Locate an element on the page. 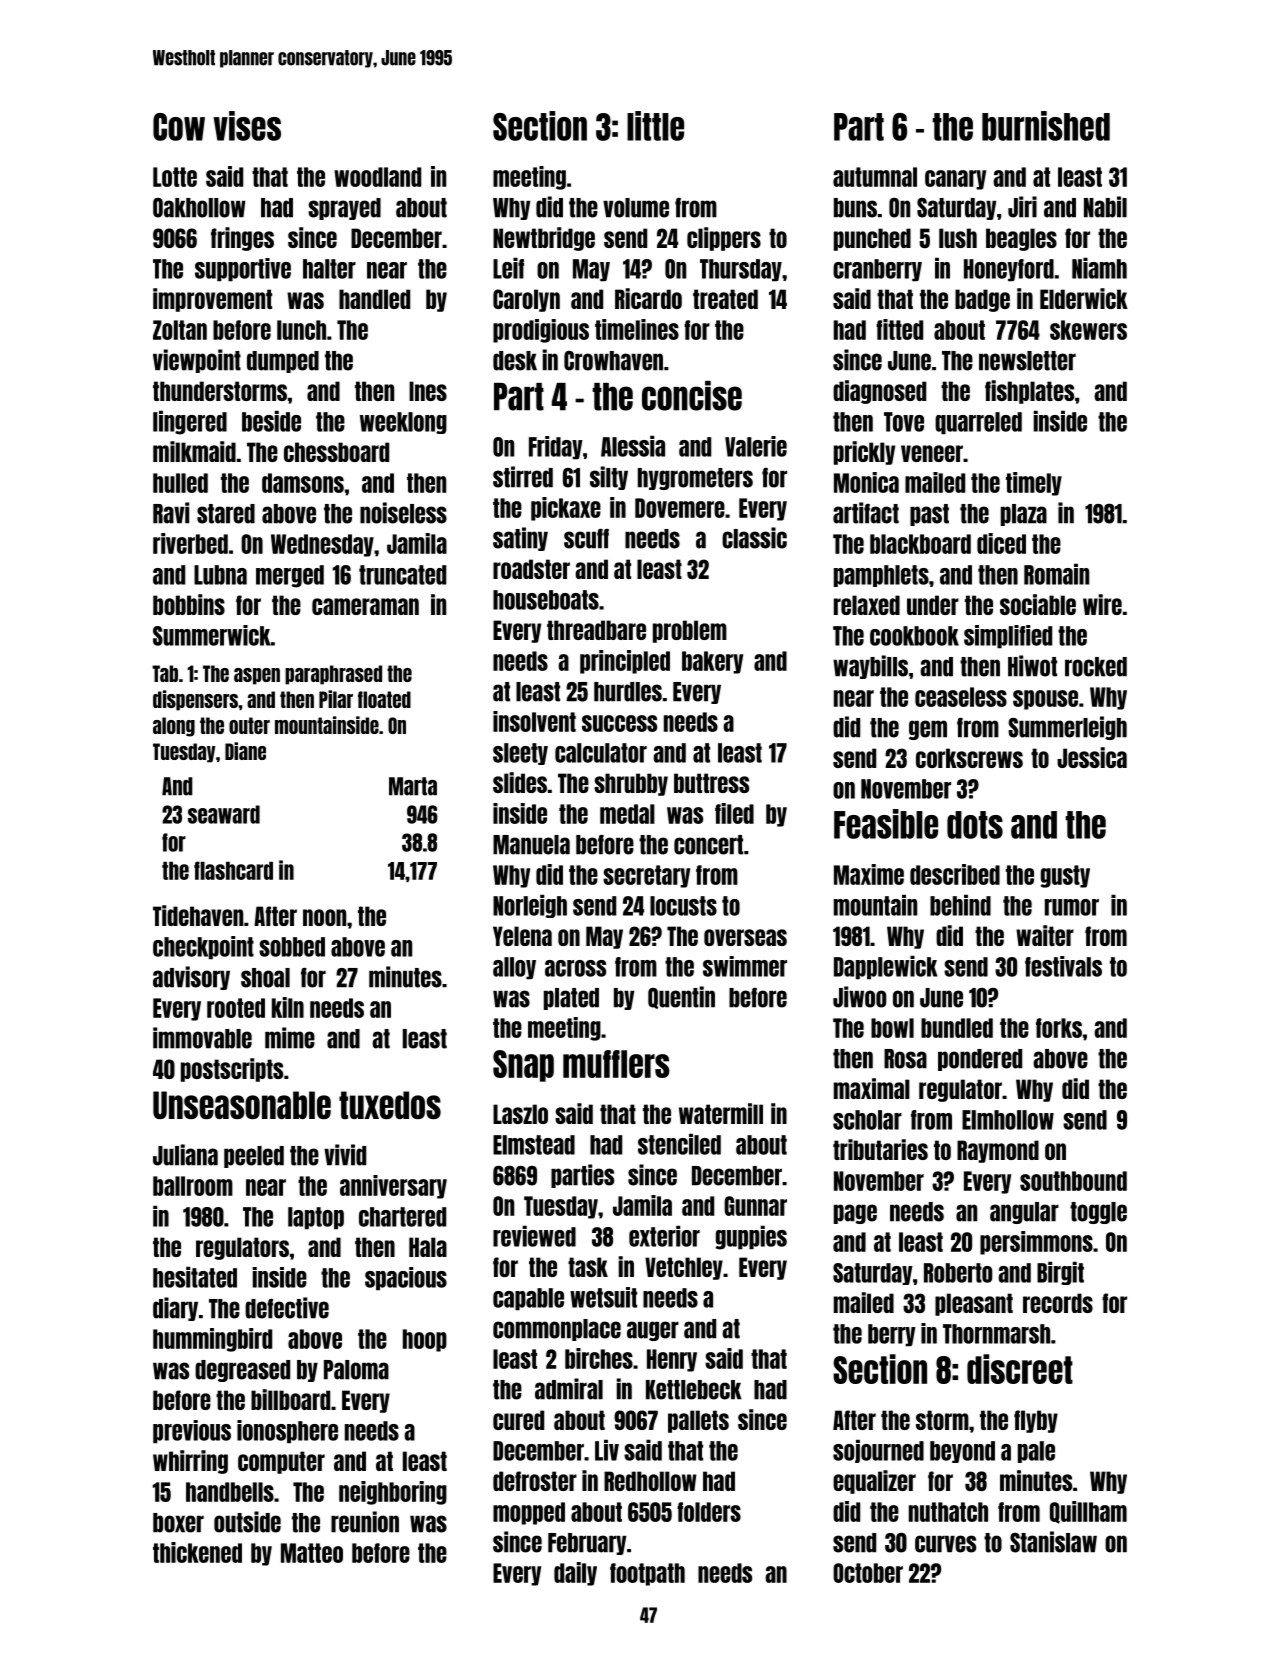 This document has width=1280, height=1657. Pilar is located at coordinates (336, 699).
